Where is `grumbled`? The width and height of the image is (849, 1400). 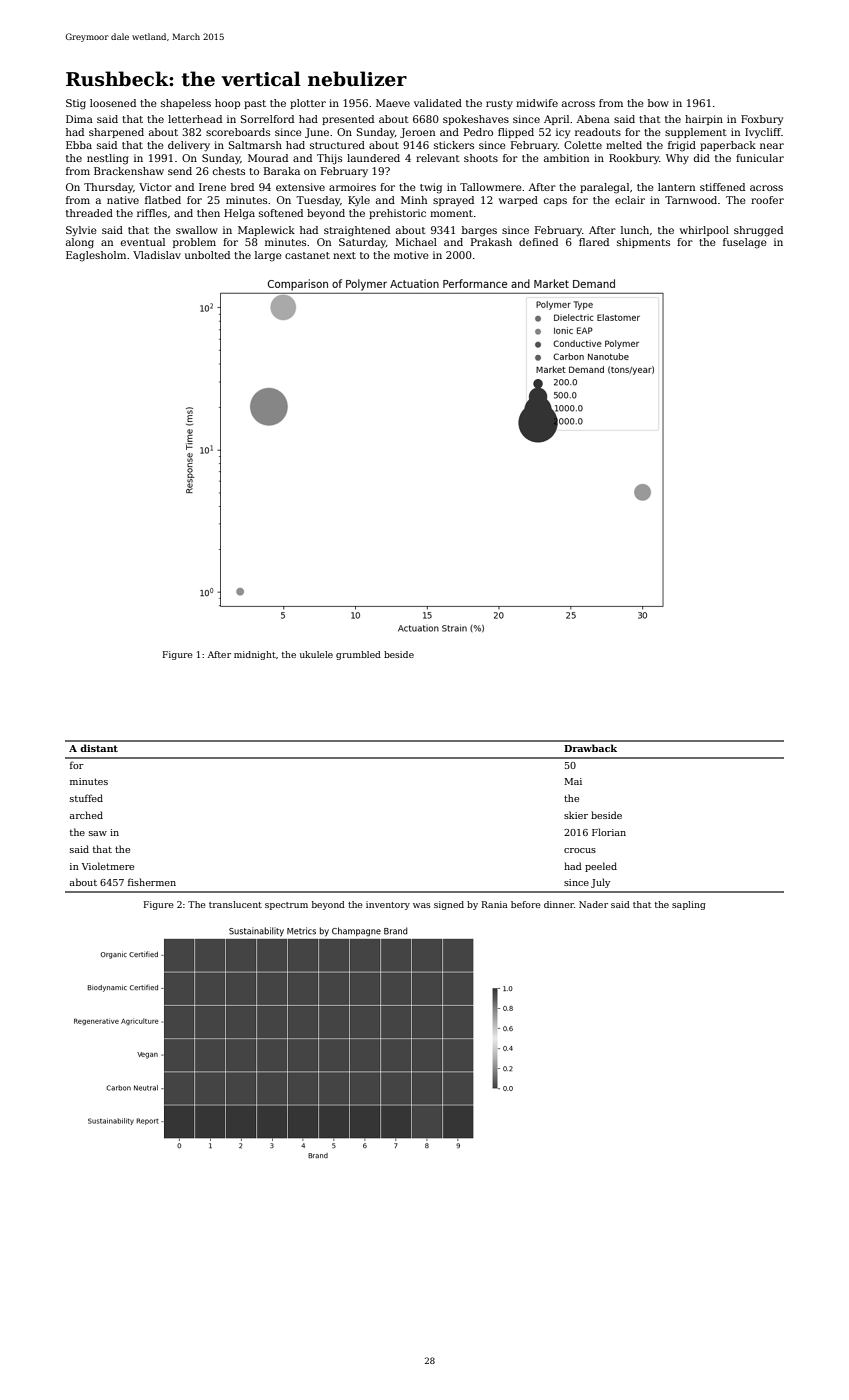
grumbled is located at coordinates (358, 655).
